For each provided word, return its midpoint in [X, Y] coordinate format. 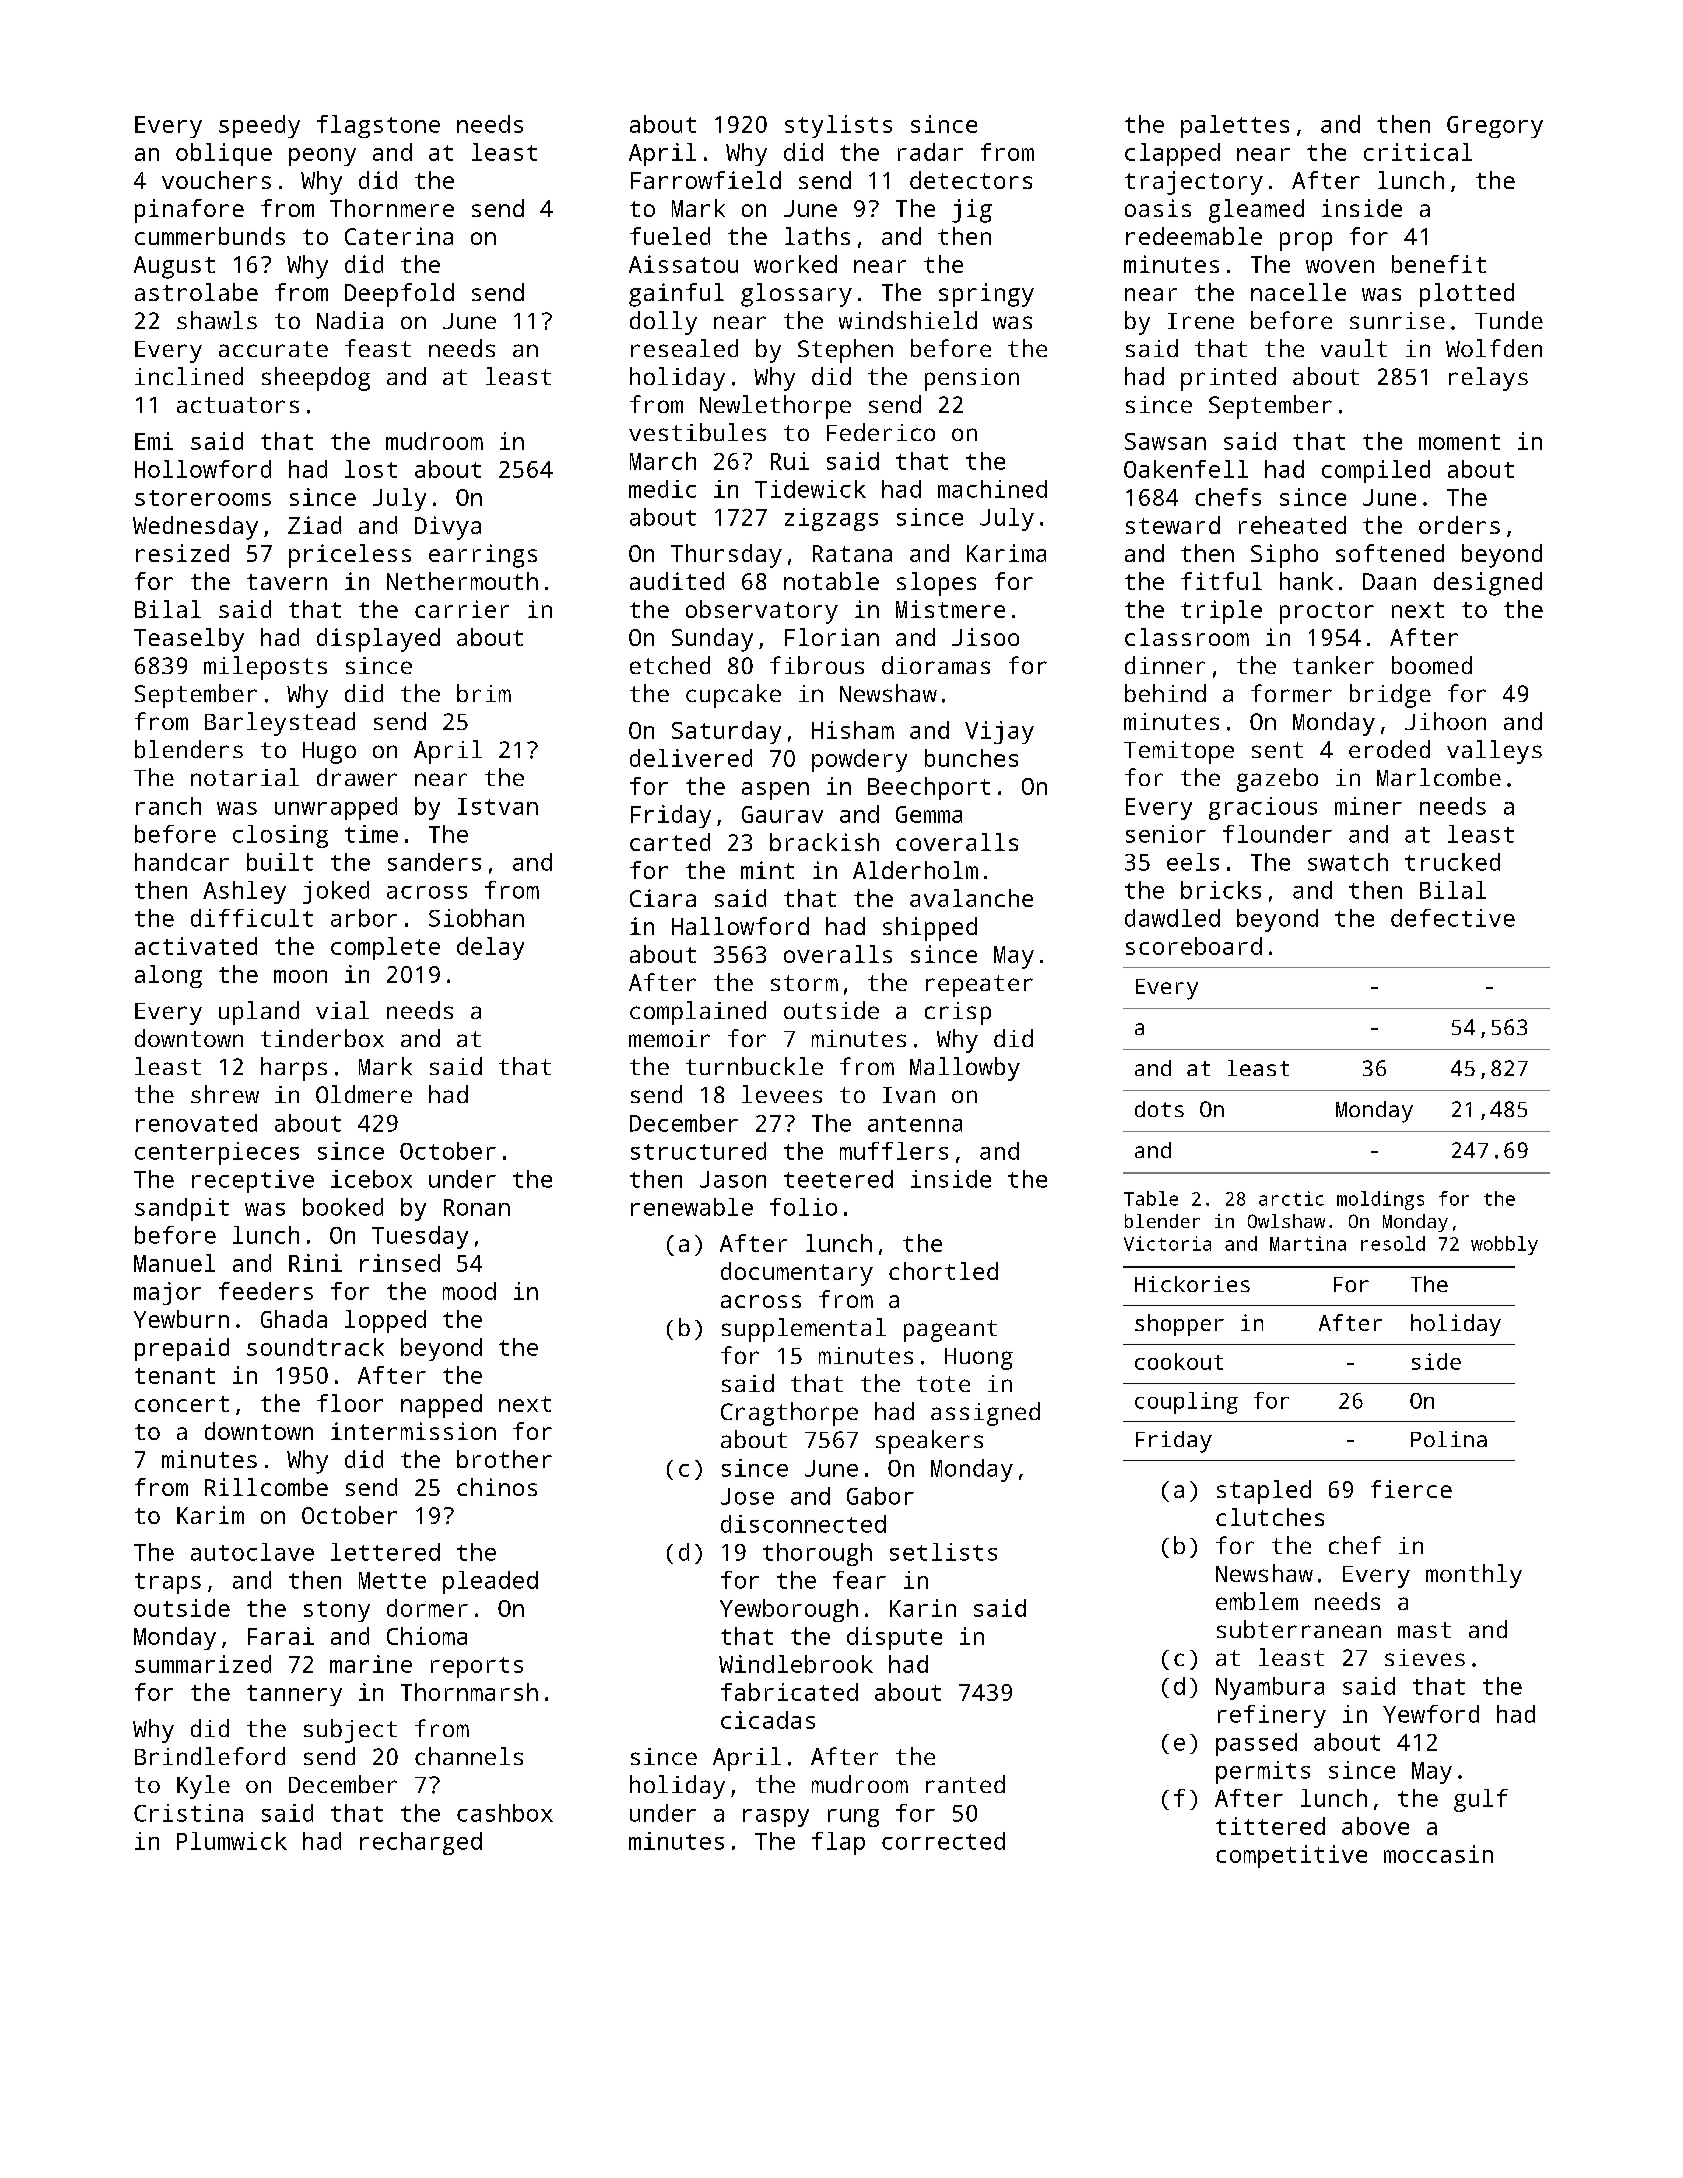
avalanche [971, 898]
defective [1453, 918]
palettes [1235, 126]
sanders [434, 862]
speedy [259, 126]
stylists [838, 126]
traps [168, 1583]
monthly [1474, 1576]
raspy [776, 1818]
